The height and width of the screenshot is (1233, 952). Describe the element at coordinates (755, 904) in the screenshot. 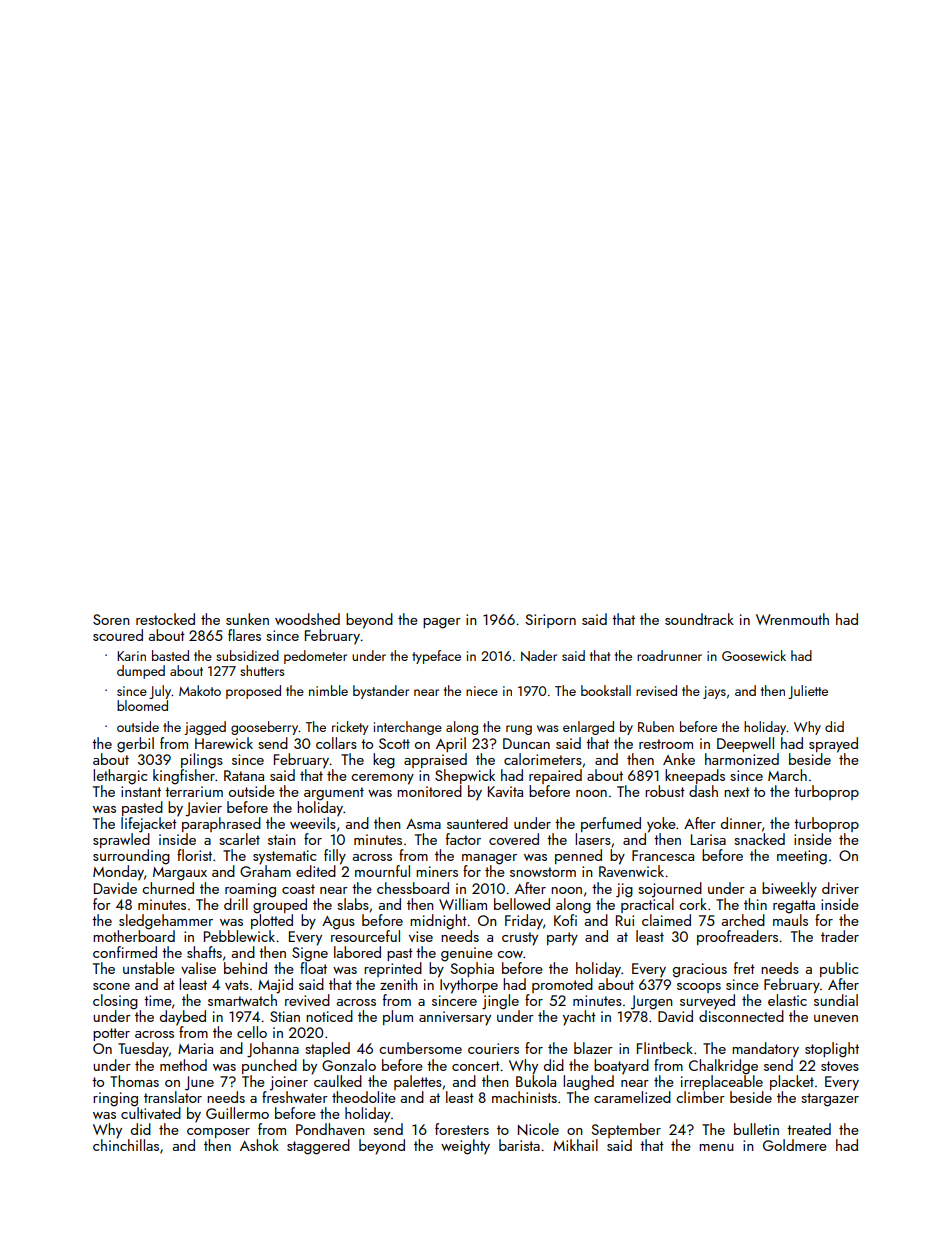

I see `thin` at that location.
